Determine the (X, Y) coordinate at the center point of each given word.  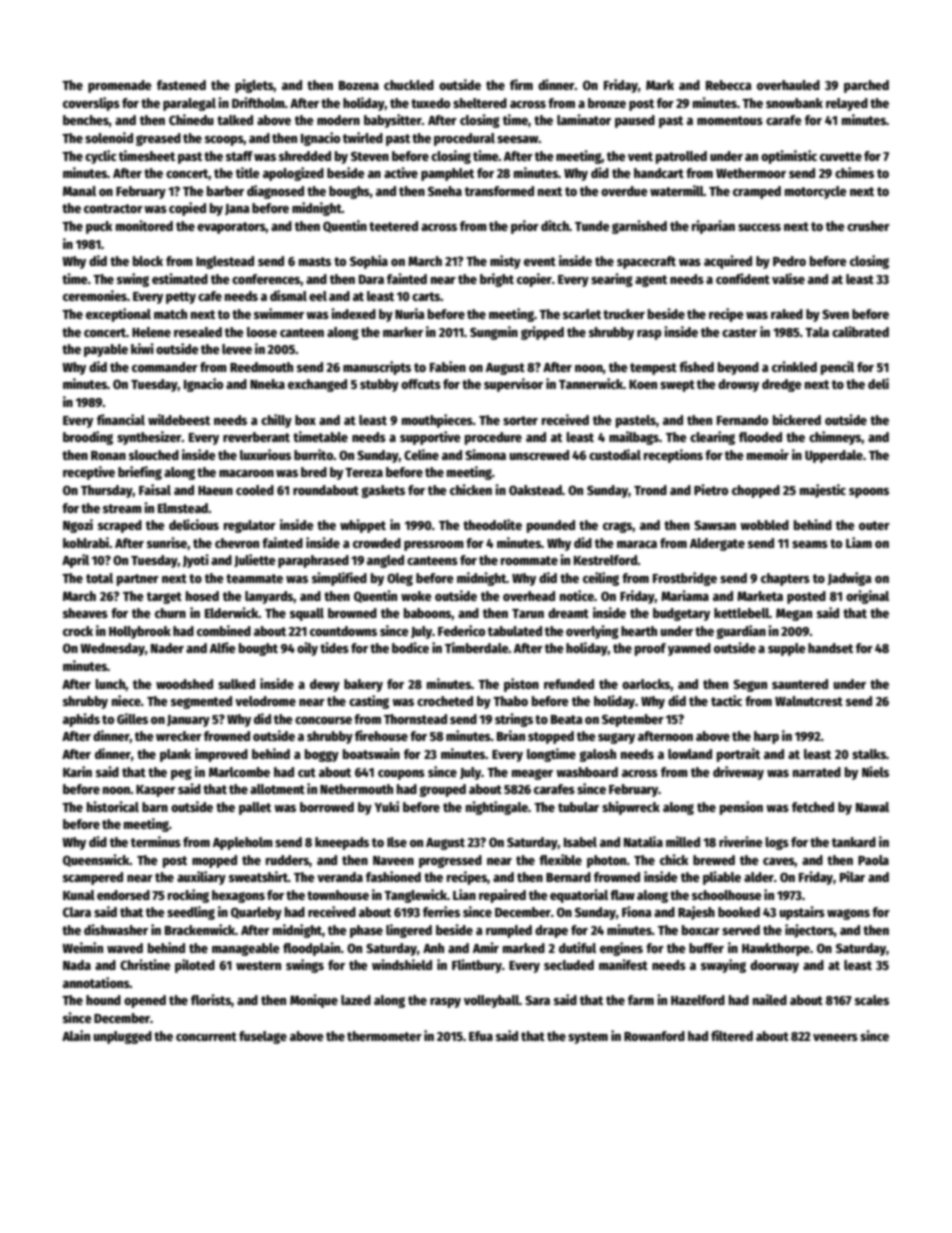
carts (426, 296)
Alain (76, 1035)
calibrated (860, 331)
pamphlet (447, 174)
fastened (181, 85)
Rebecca (729, 85)
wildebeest (179, 419)
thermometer (384, 1036)
